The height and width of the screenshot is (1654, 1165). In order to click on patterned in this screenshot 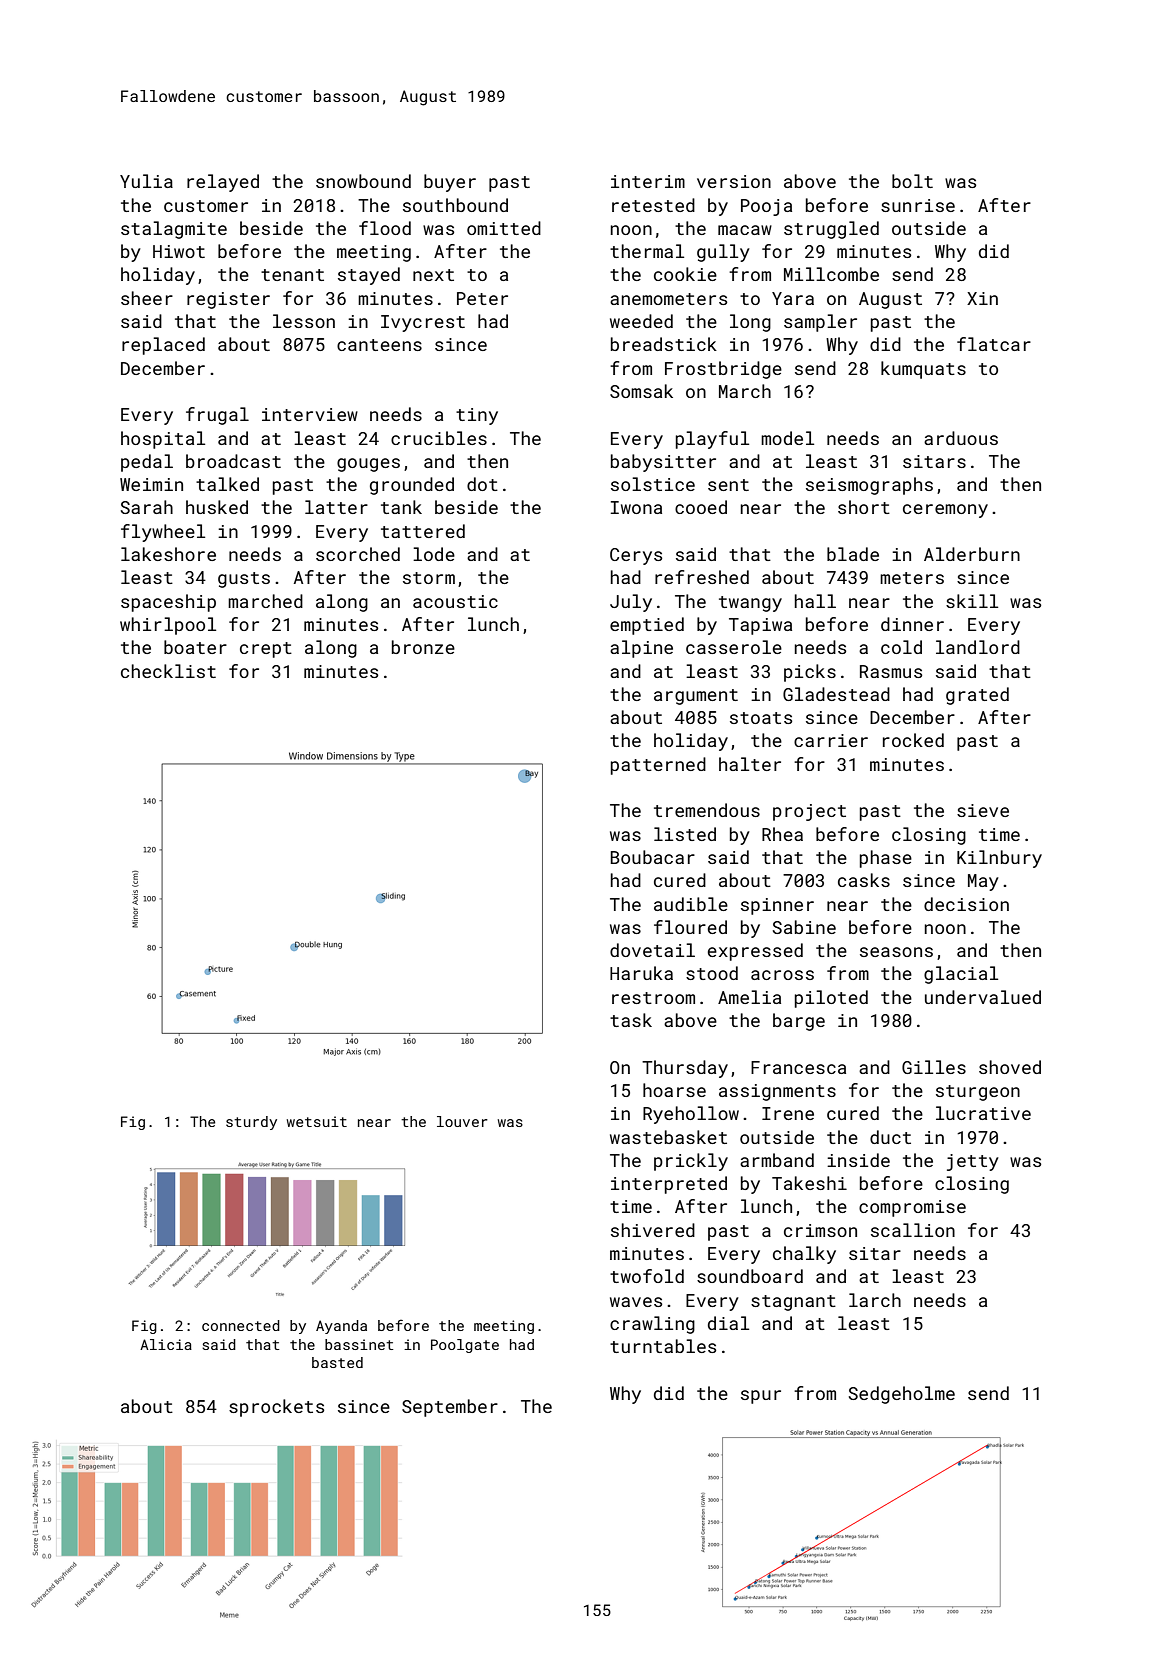, I will do `click(658, 766)`.
